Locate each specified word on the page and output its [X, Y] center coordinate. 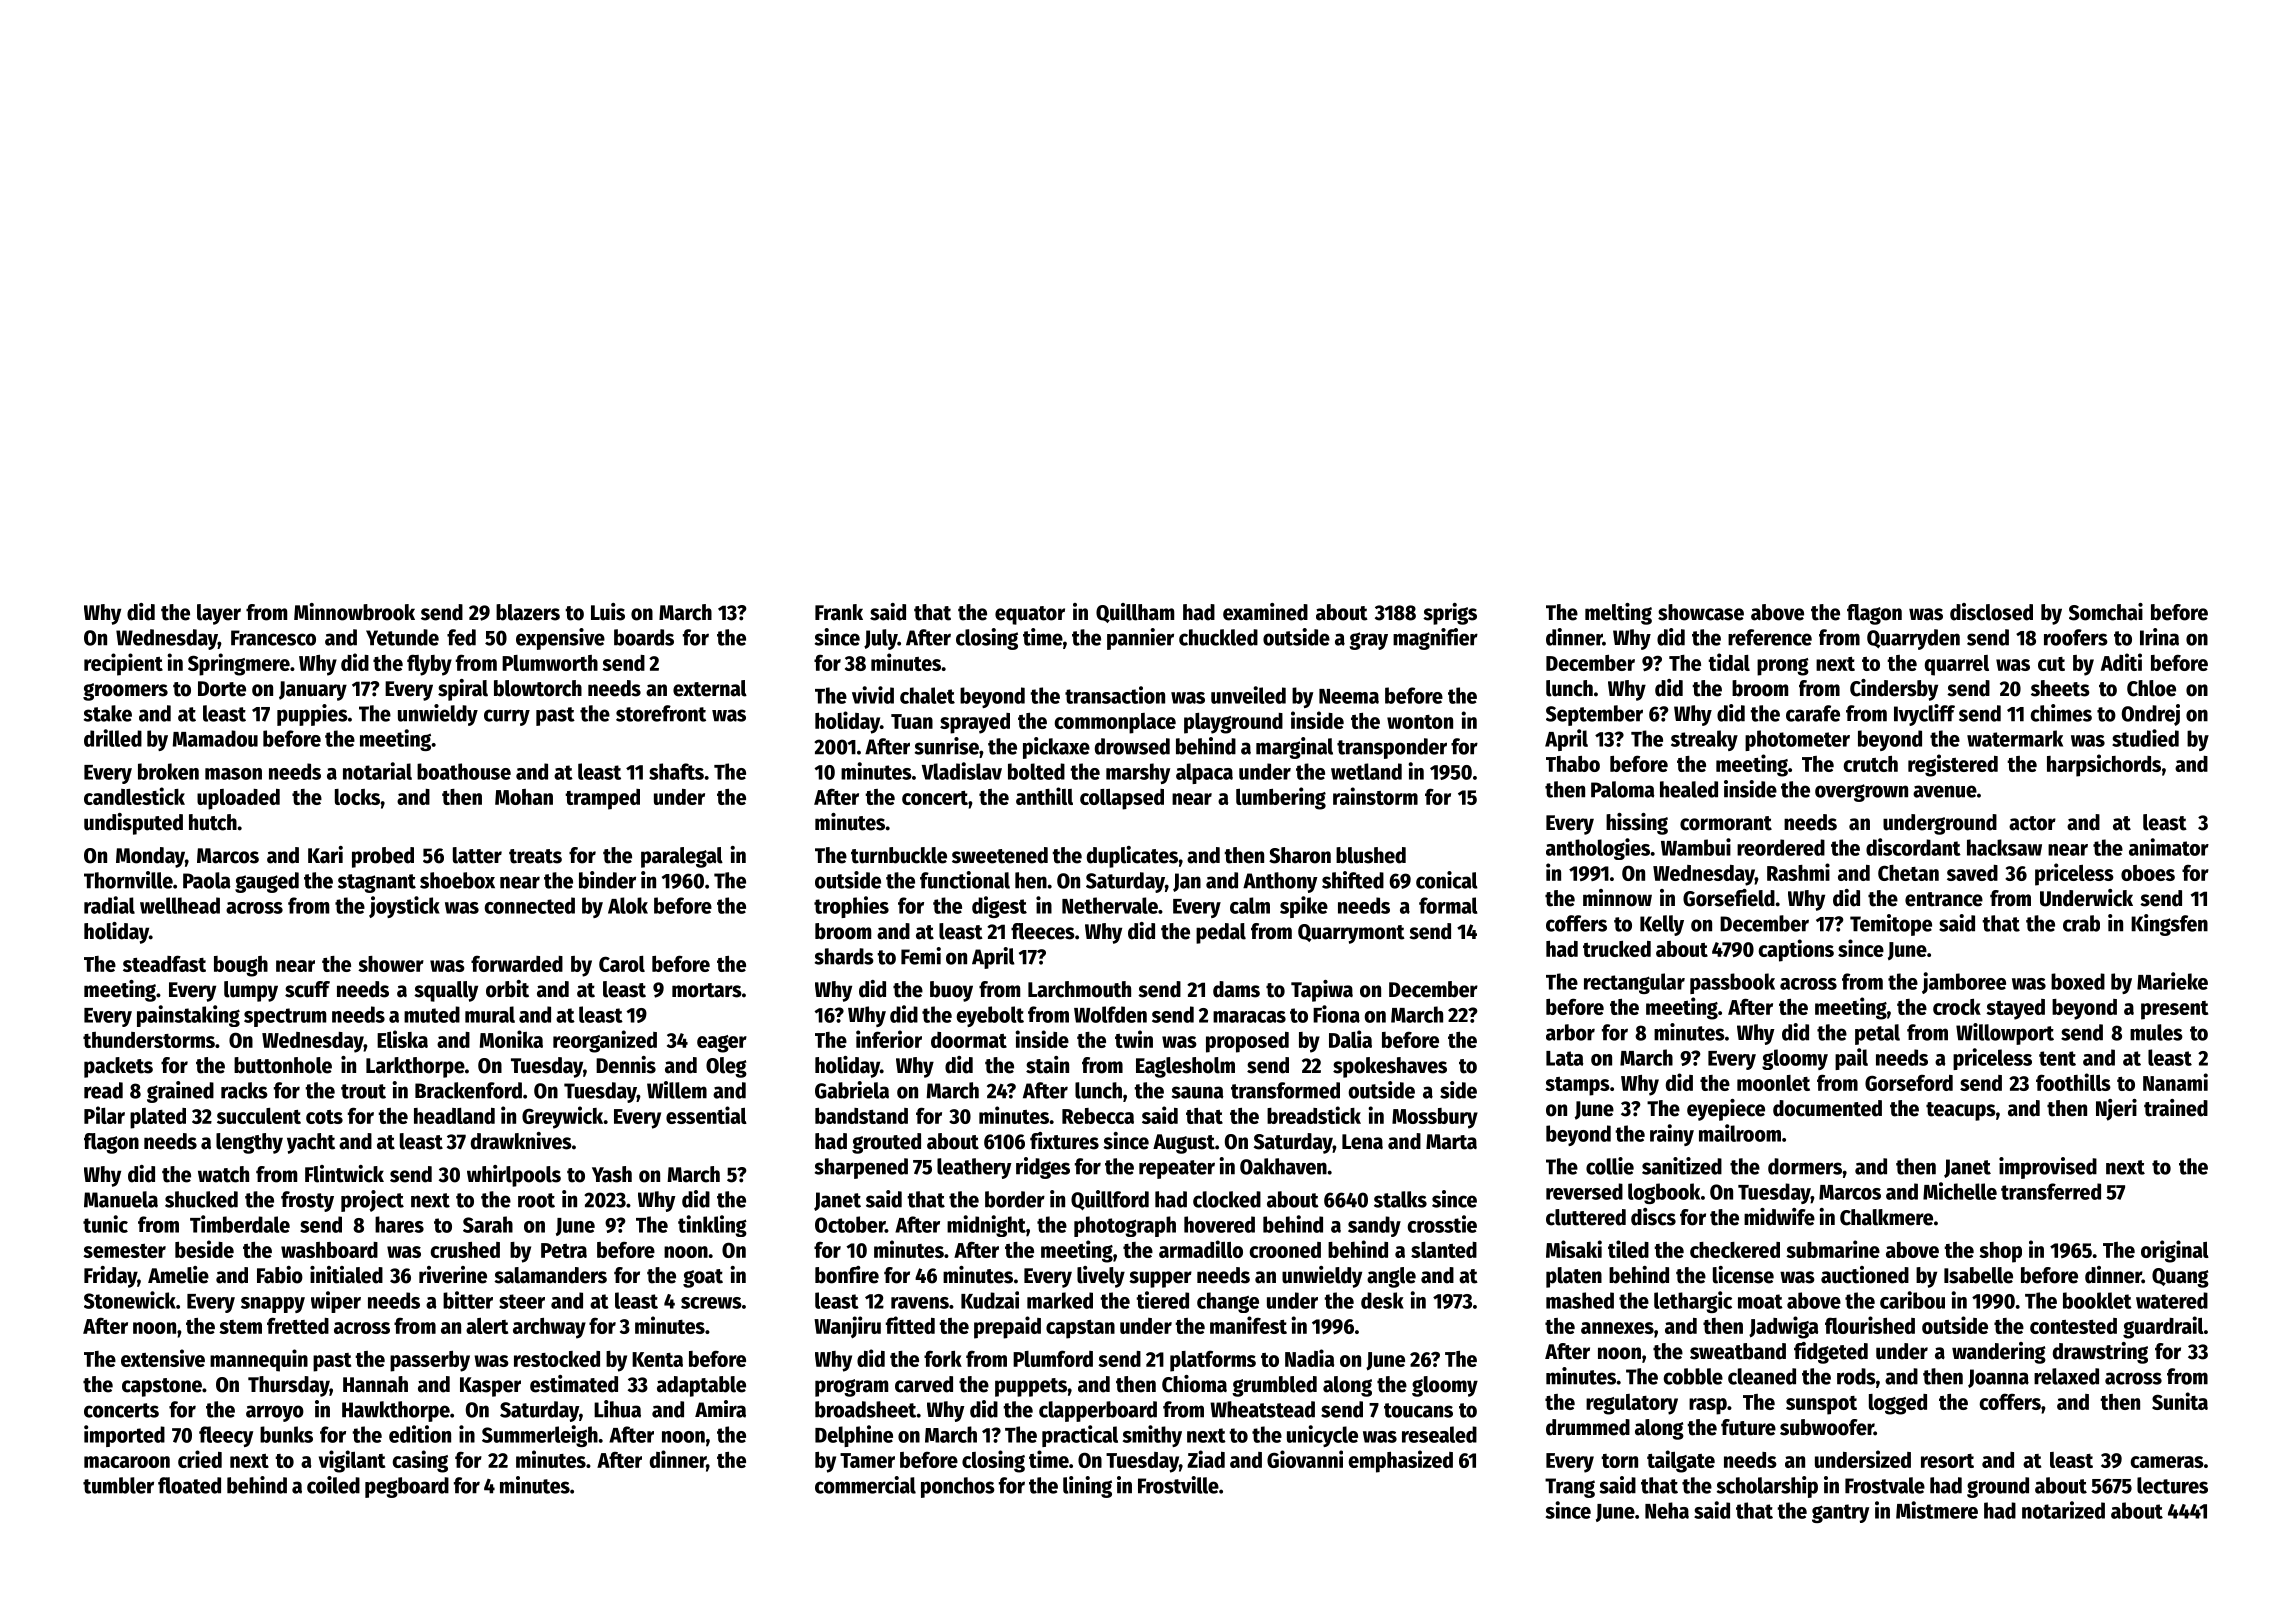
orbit [507, 989]
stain [1047, 1065]
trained [2176, 1108]
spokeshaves [1390, 1067]
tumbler [118, 1485]
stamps [1577, 1086]
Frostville [1178, 1485]
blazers [528, 612]
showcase [1701, 612]
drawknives [521, 1141]
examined [1265, 612]
